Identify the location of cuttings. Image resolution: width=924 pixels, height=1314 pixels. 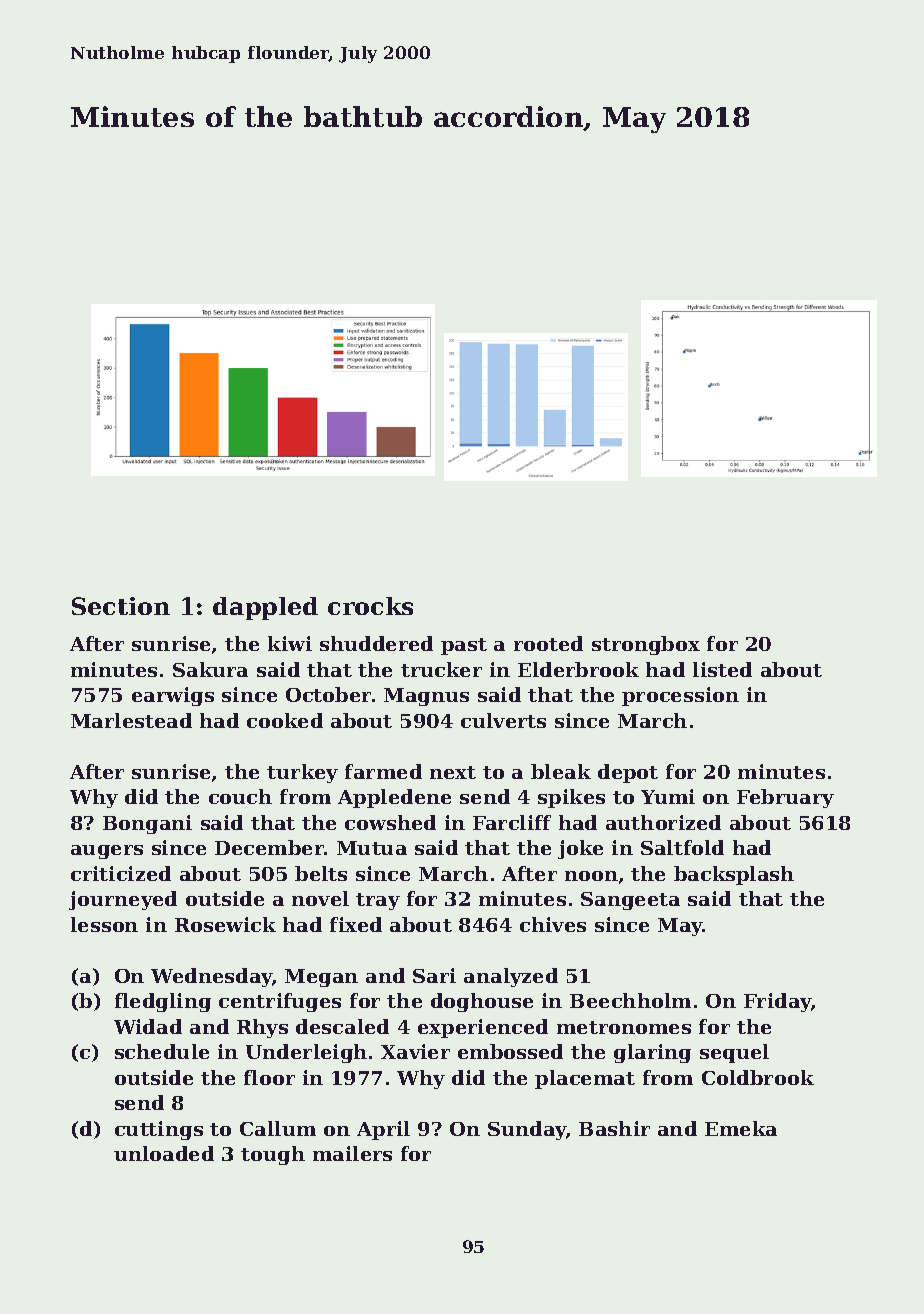
(159, 1130).
